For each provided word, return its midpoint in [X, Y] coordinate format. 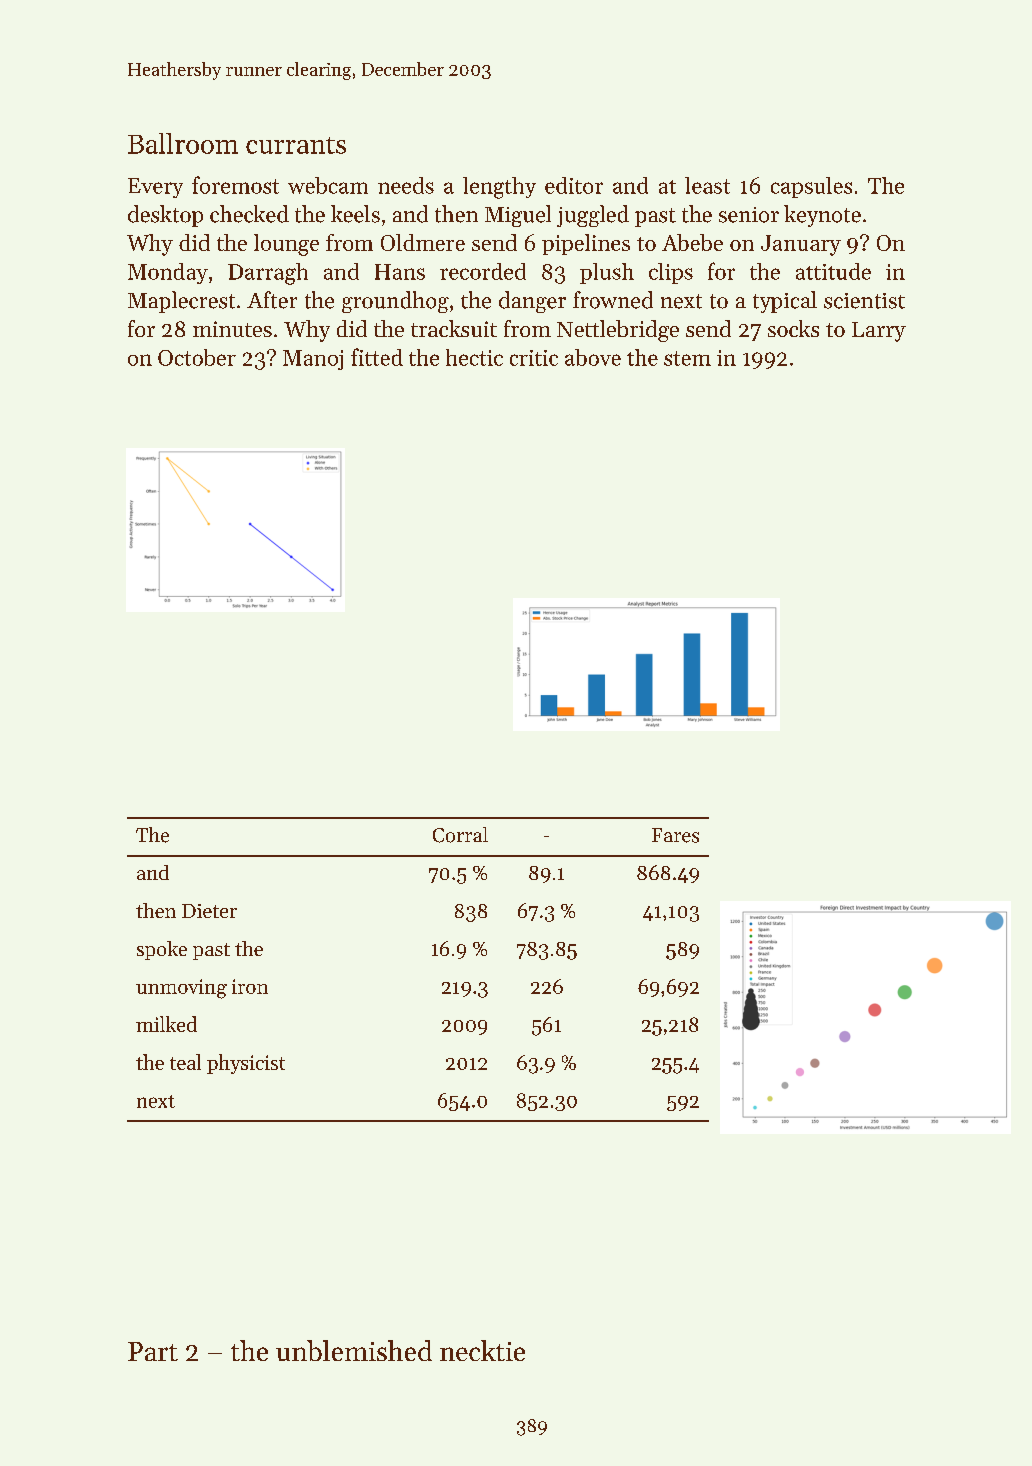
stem [687, 358]
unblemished [354, 1350]
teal [185, 1062]
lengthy [499, 188]
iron [250, 986]
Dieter [209, 911]
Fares [675, 835]
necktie [482, 1350]
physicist [246, 1064]
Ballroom [183, 143]
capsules [811, 187]
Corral [460, 835]
